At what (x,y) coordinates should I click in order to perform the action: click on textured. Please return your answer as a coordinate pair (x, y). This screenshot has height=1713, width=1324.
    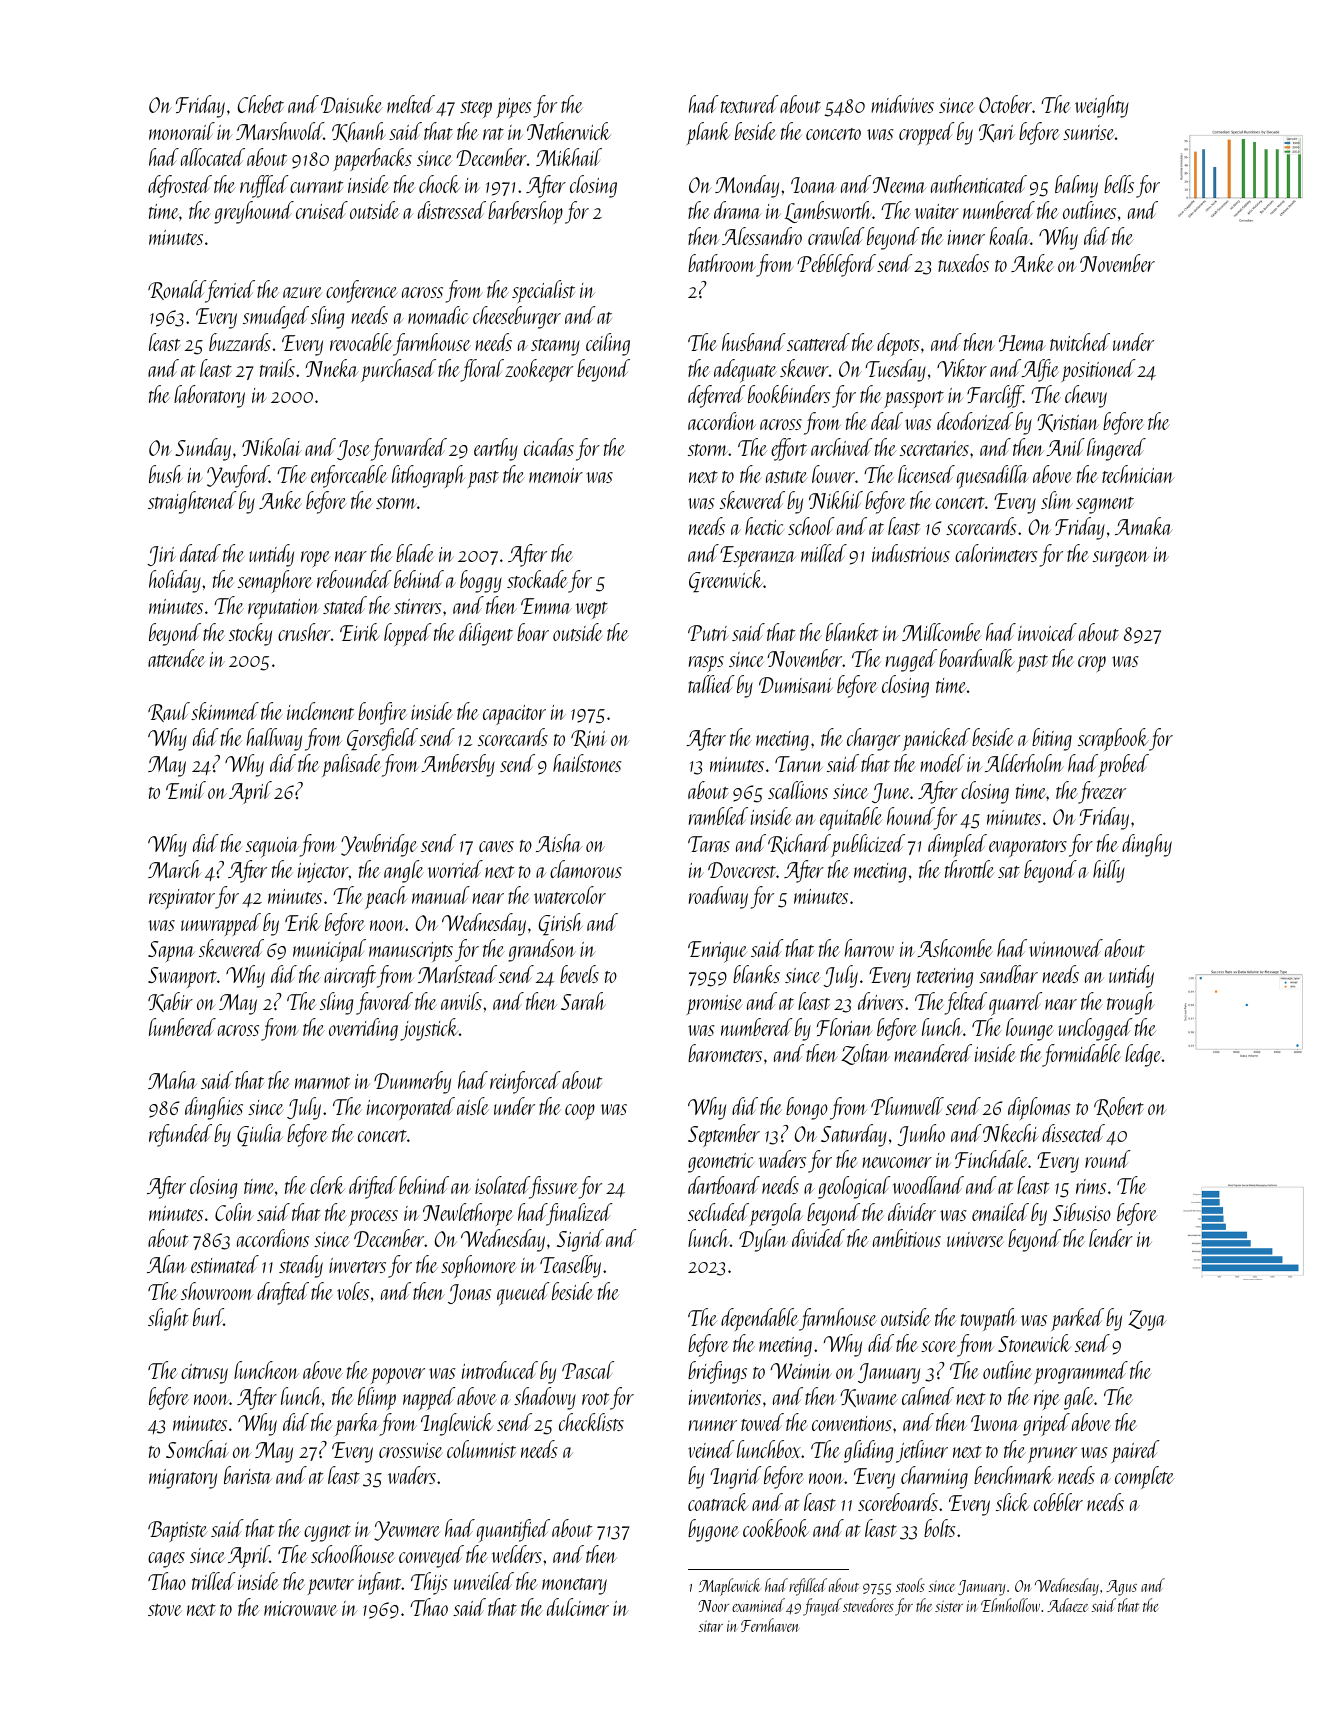
    Looking at the image, I should click on (750, 104).
